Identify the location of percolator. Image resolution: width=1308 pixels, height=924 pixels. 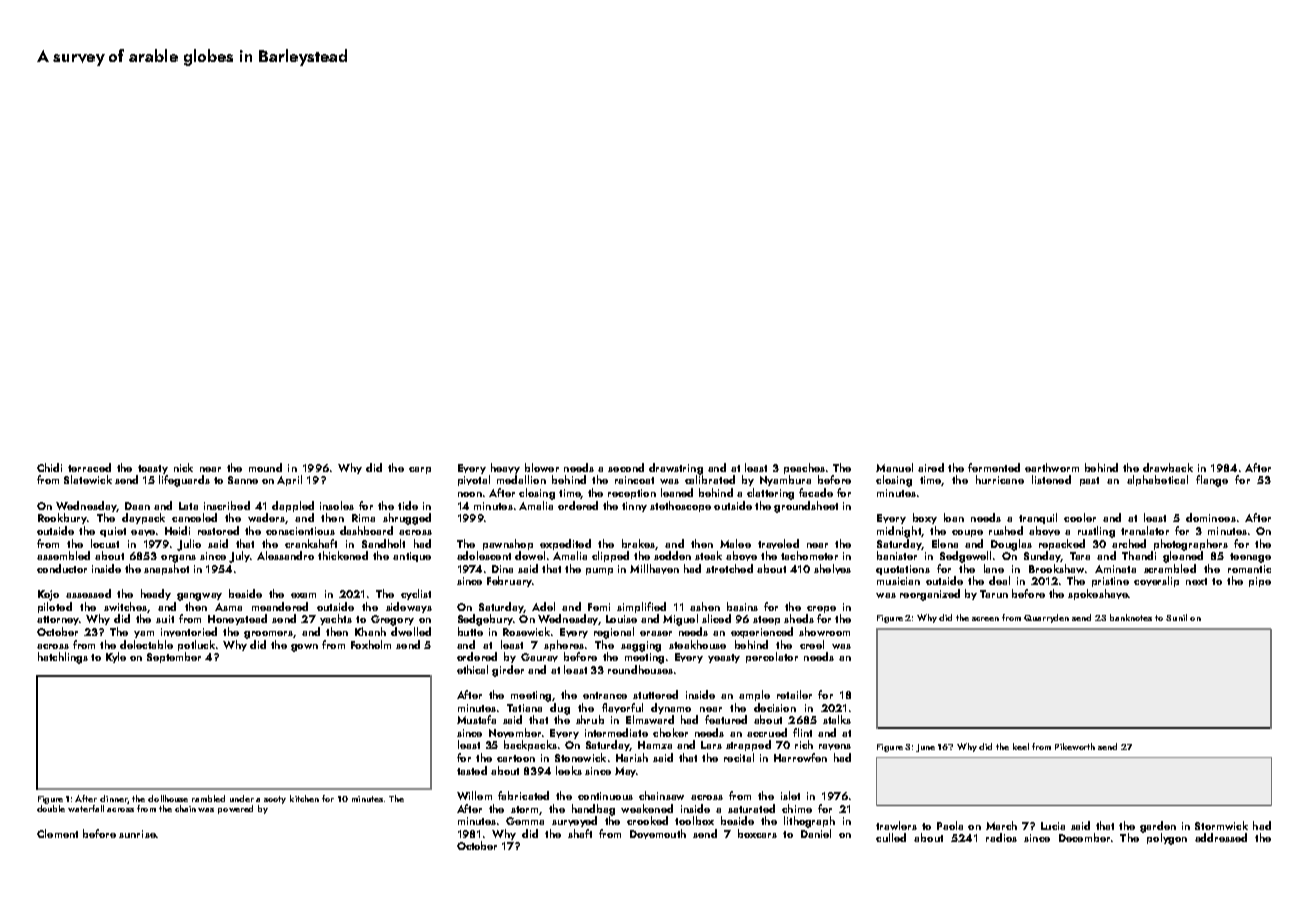
(772, 657).
